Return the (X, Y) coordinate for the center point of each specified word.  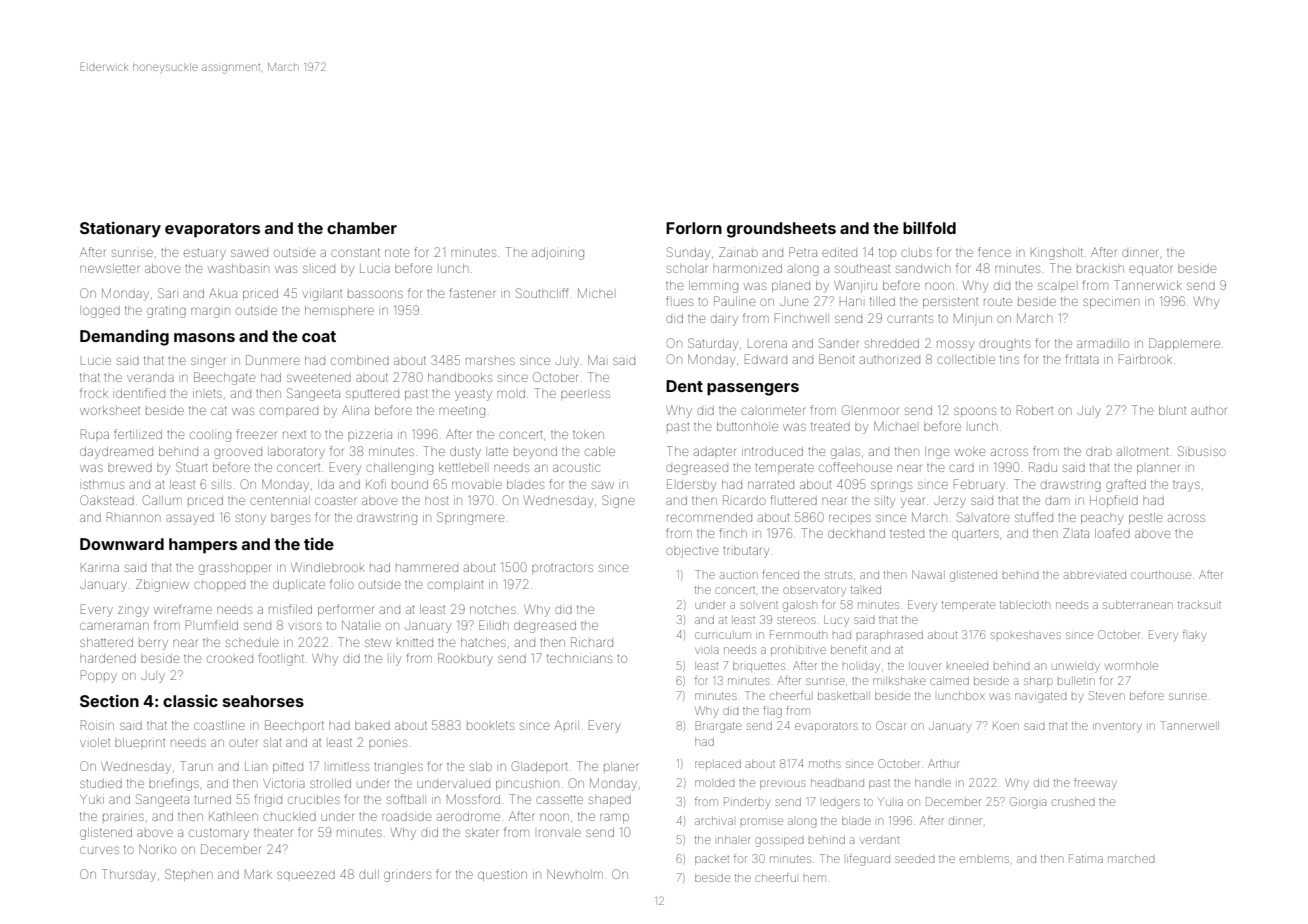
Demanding (124, 337)
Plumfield (212, 625)
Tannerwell (1190, 725)
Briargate (718, 727)
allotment (1142, 451)
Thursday (129, 875)
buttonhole (747, 426)
